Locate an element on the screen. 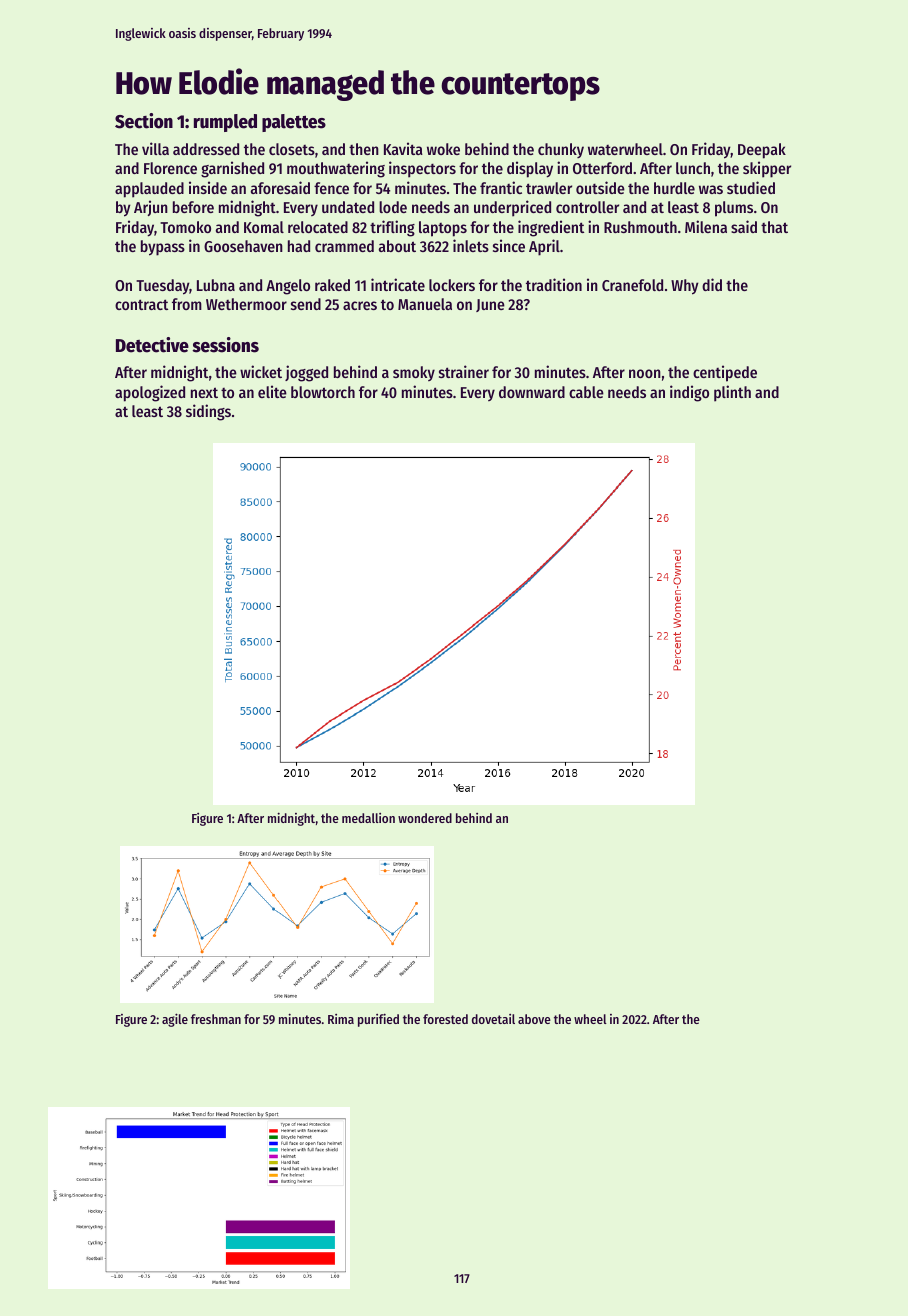 This screenshot has height=1316, width=908. above is located at coordinates (534, 1019).
